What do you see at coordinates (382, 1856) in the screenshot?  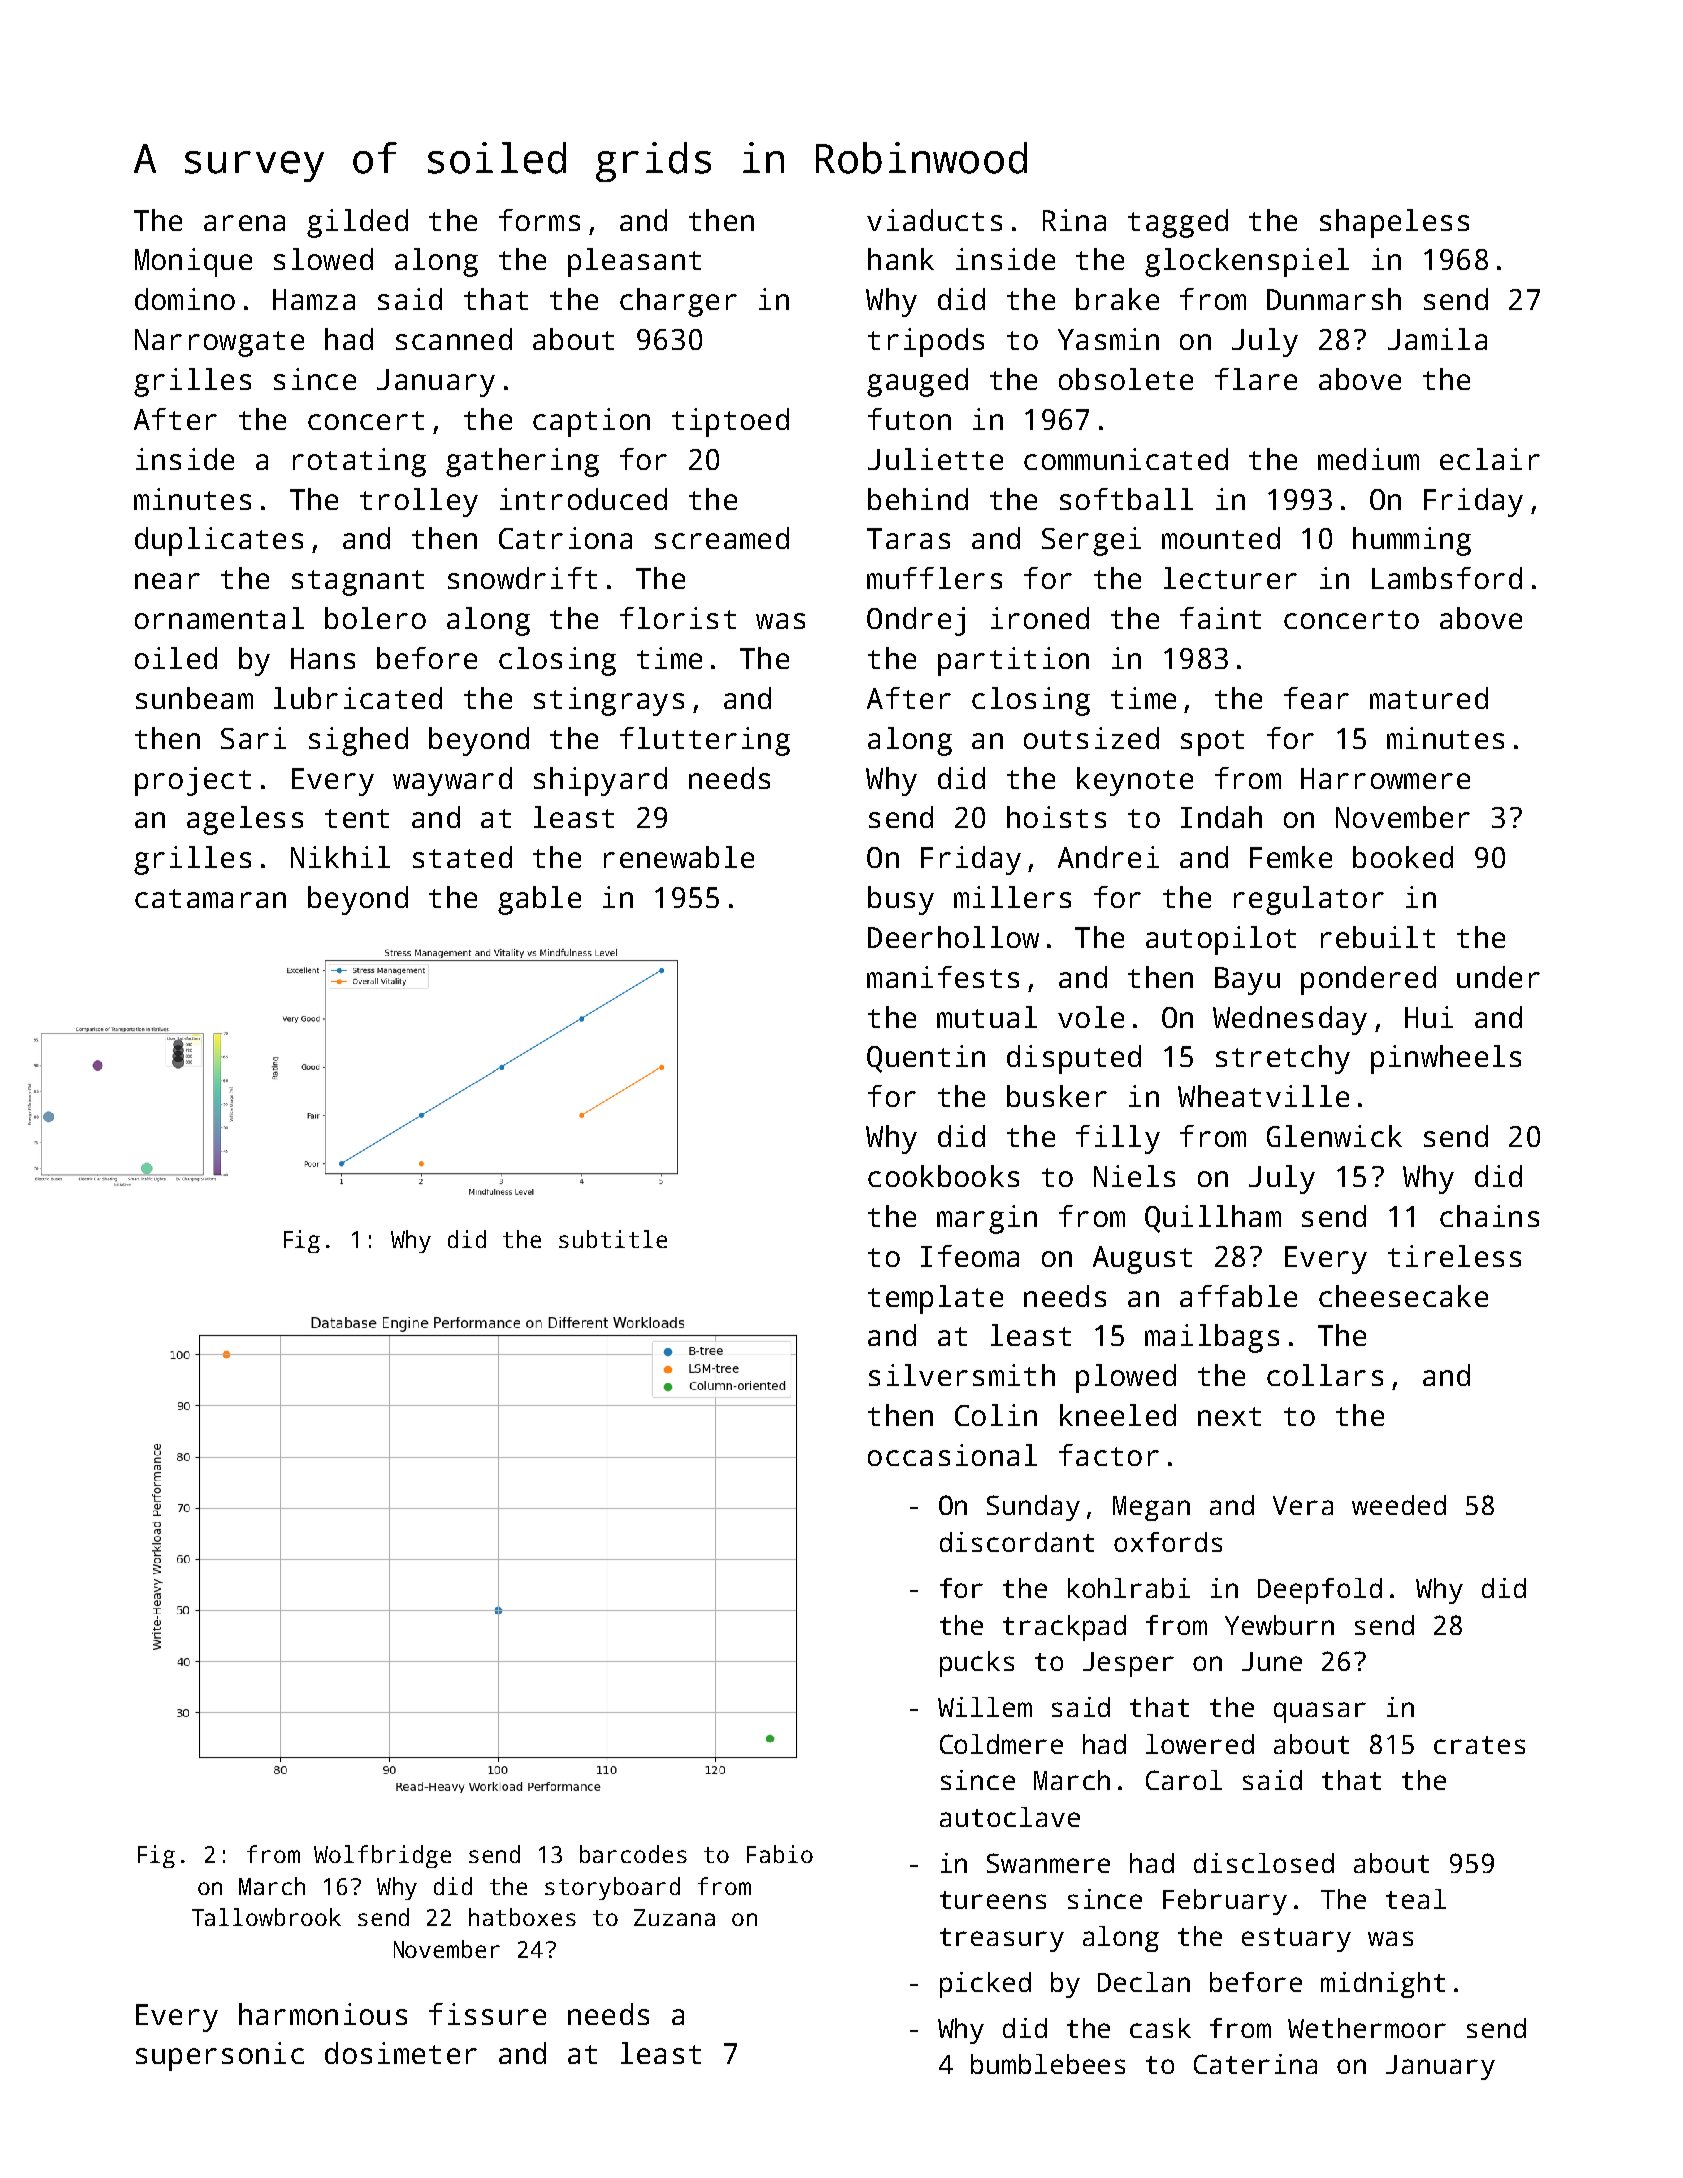 I see `Wolfbridge` at bounding box center [382, 1856].
